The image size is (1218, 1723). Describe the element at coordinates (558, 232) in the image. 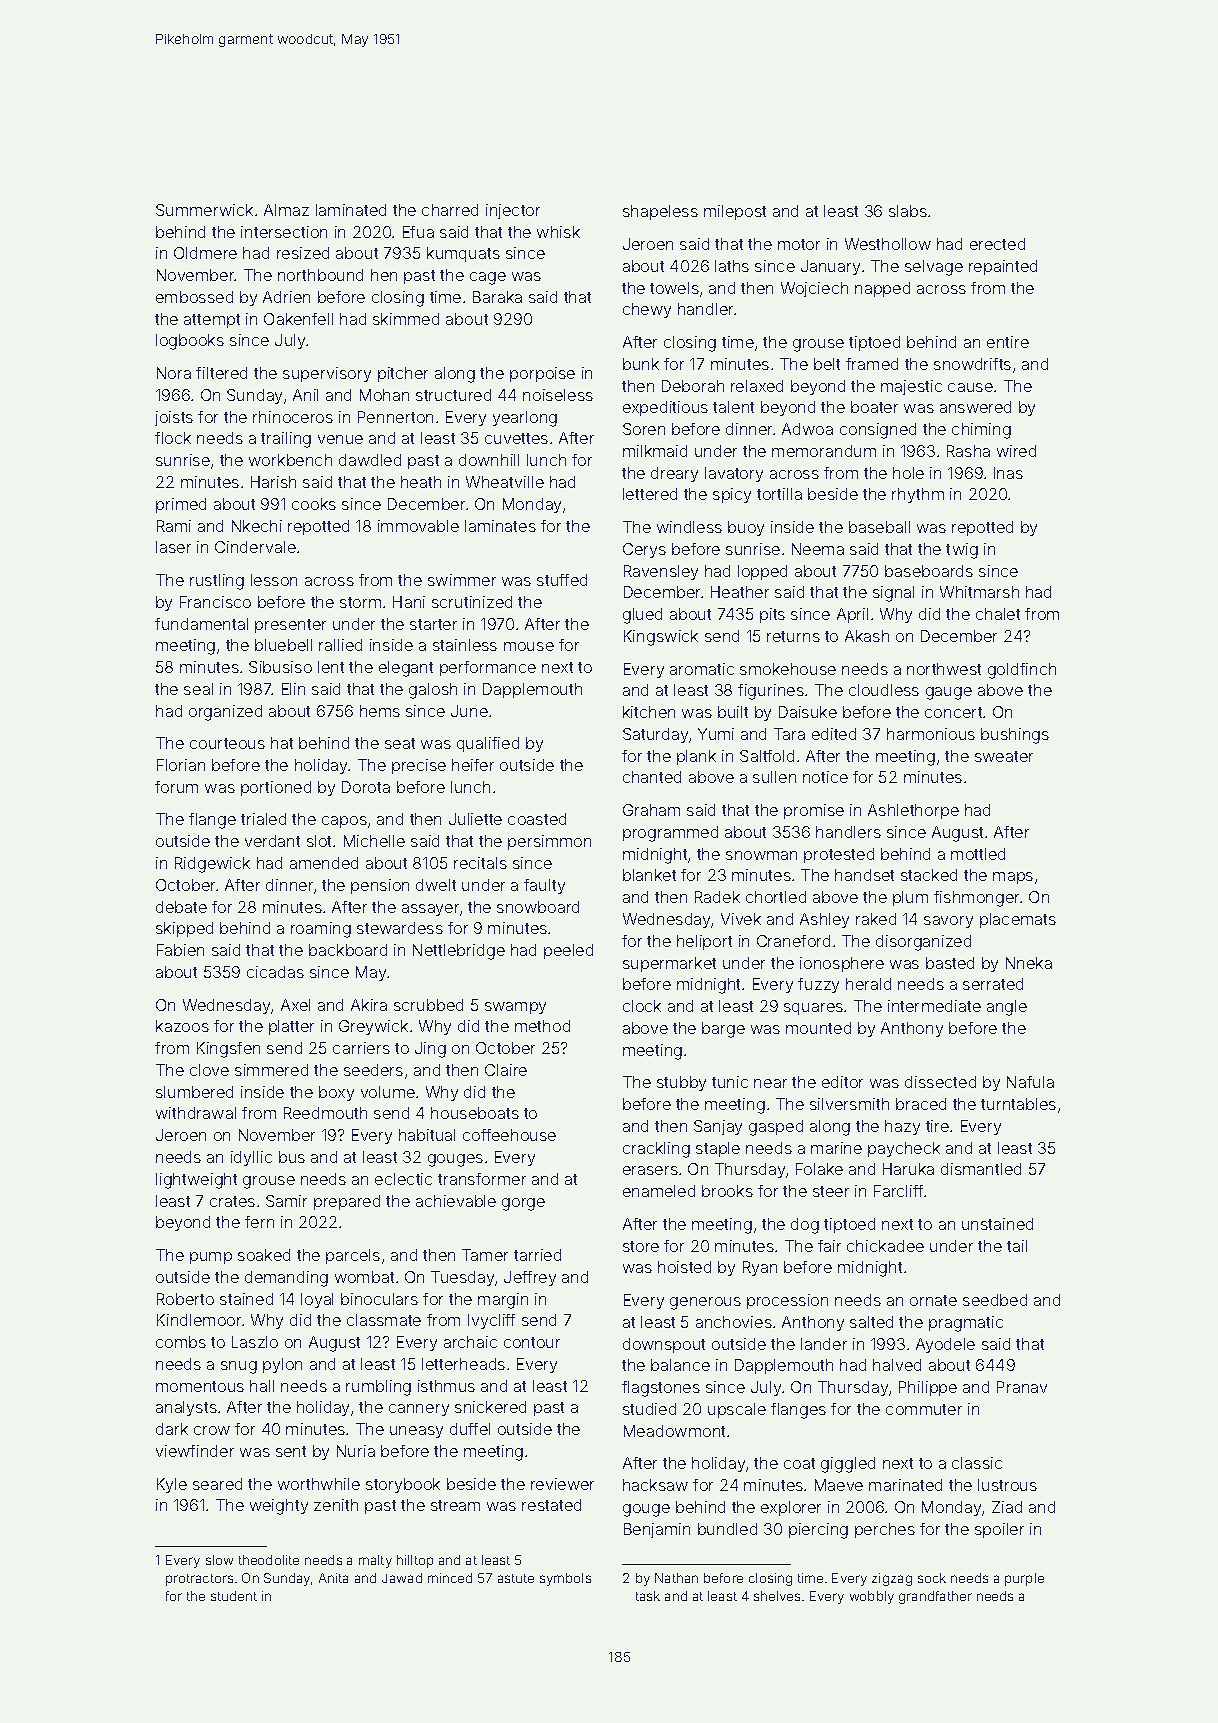

I see `whisk` at that location.
